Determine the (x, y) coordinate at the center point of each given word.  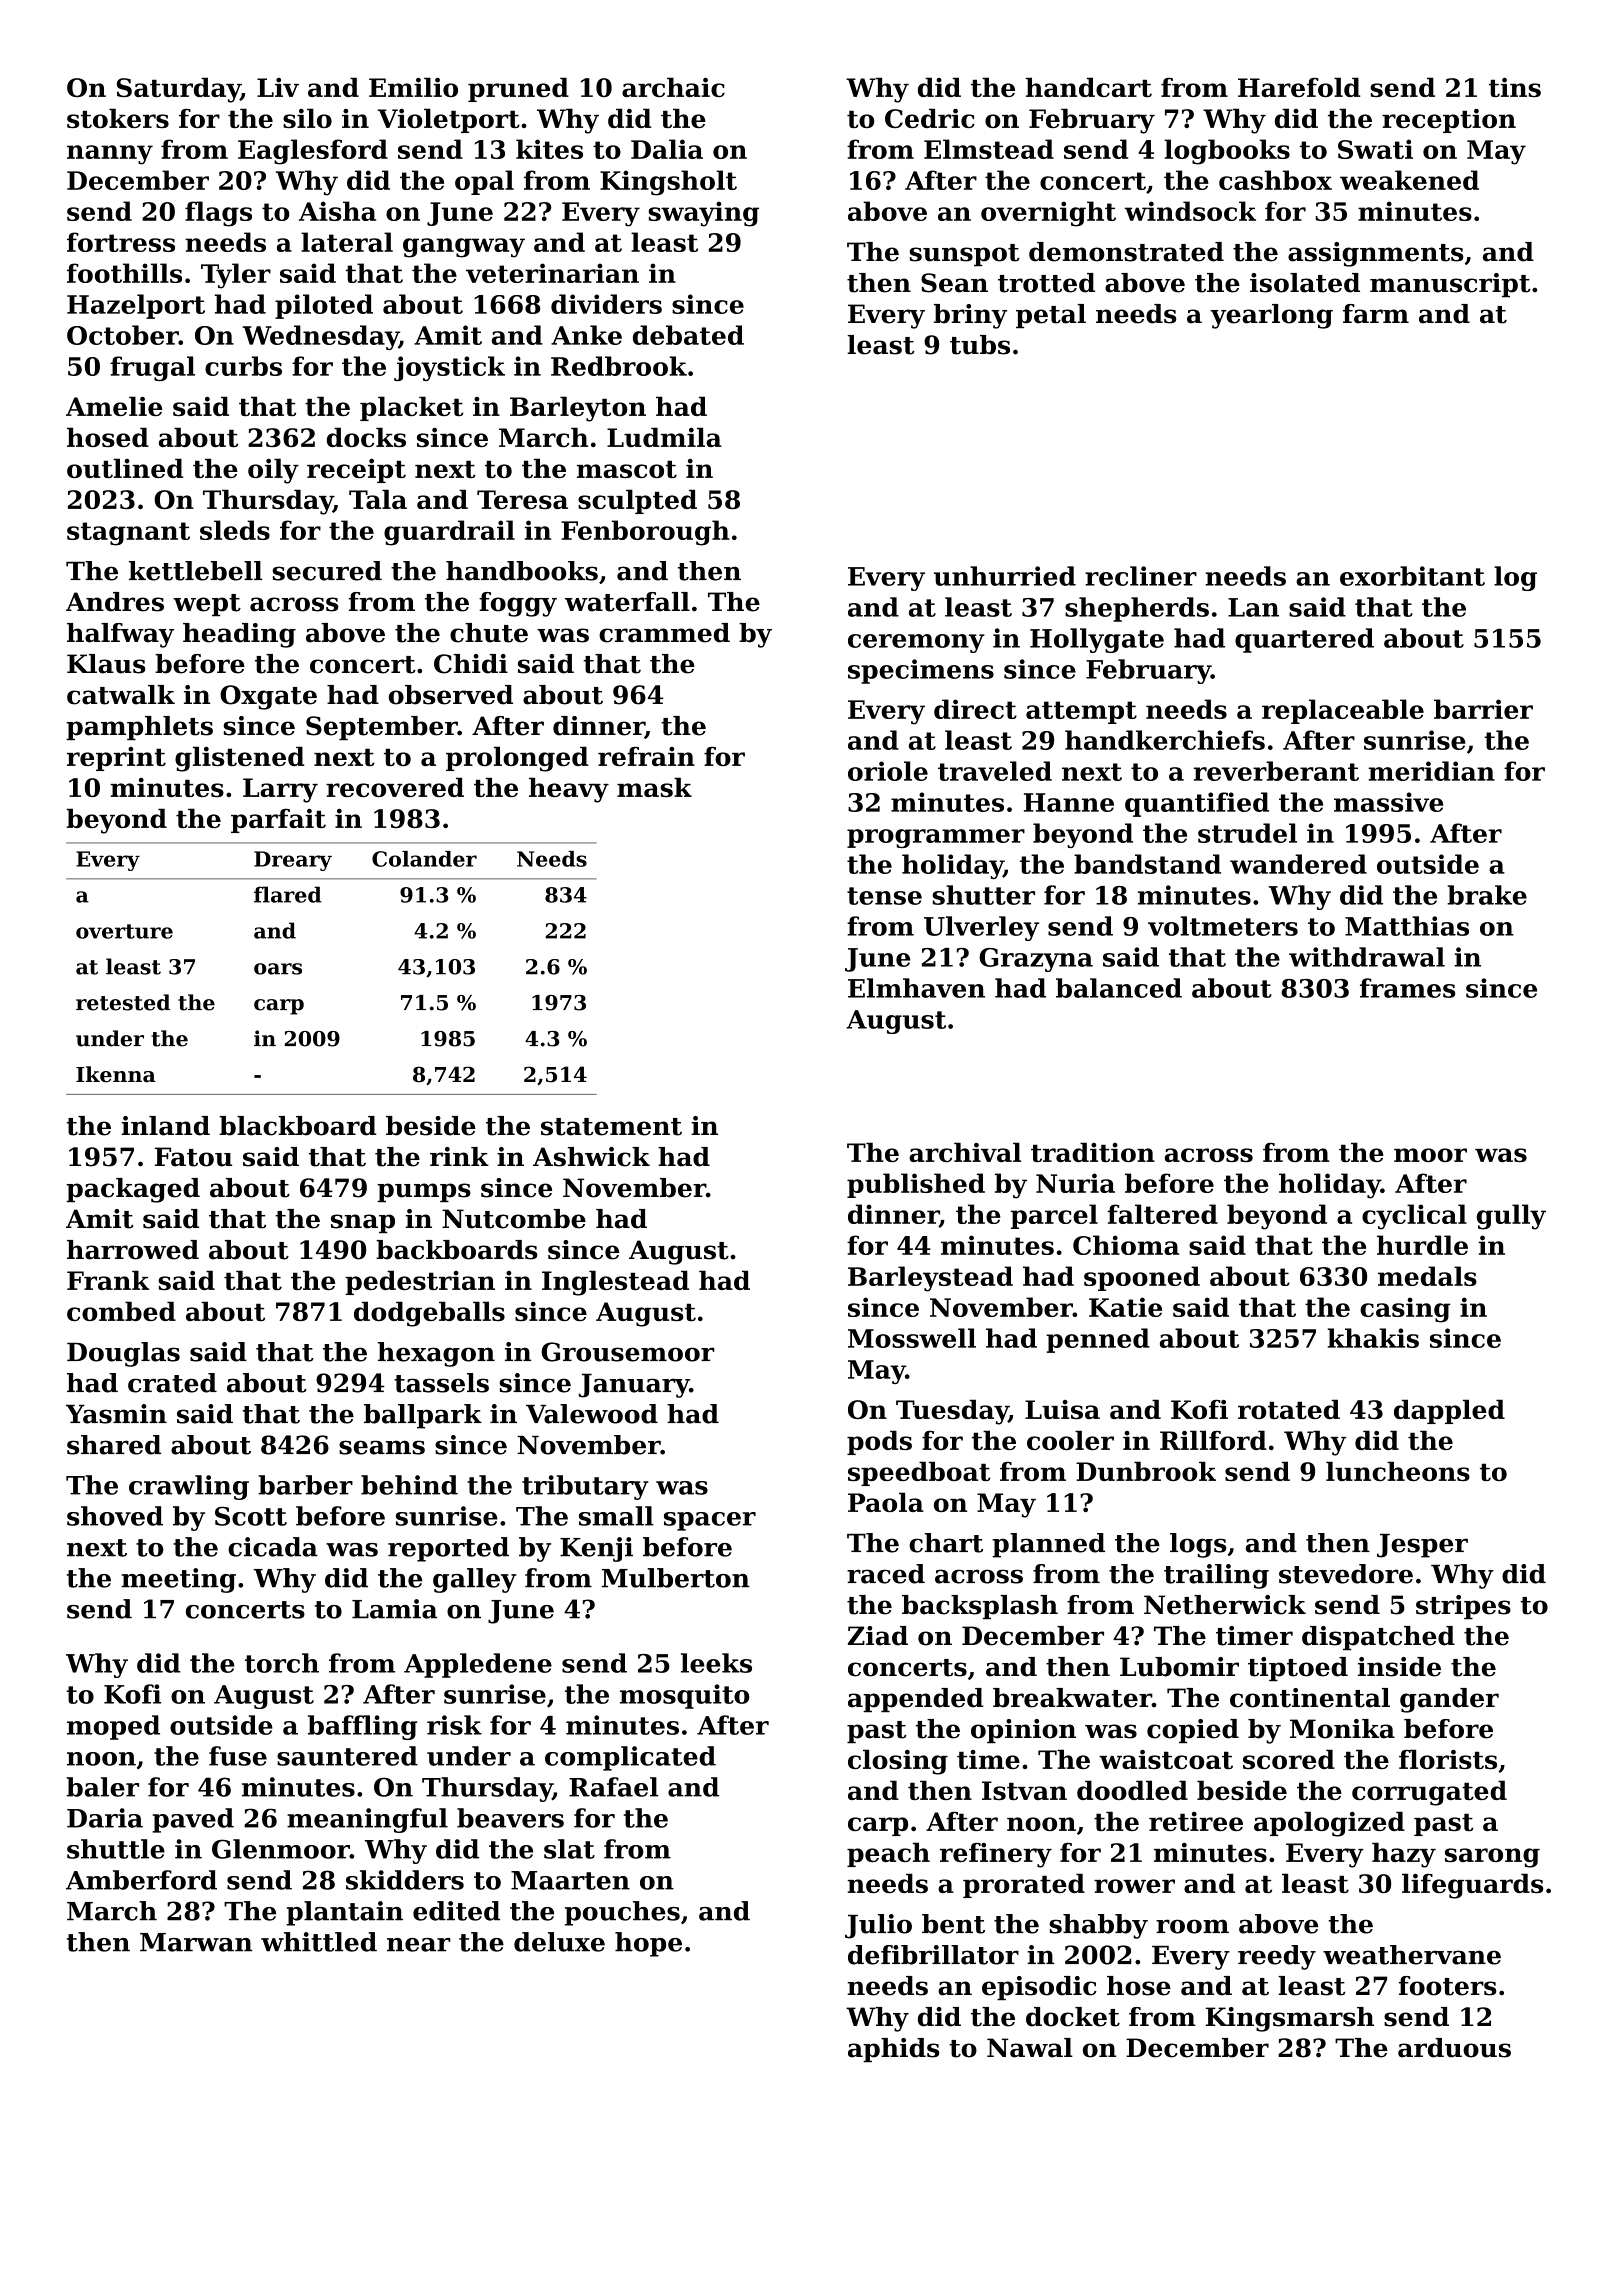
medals (1427, 1276)
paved (193, 1820)
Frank (108, 1280)
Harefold (1299, 87)
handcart (1089, 87)
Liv (278, 87)
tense (884, 896)
